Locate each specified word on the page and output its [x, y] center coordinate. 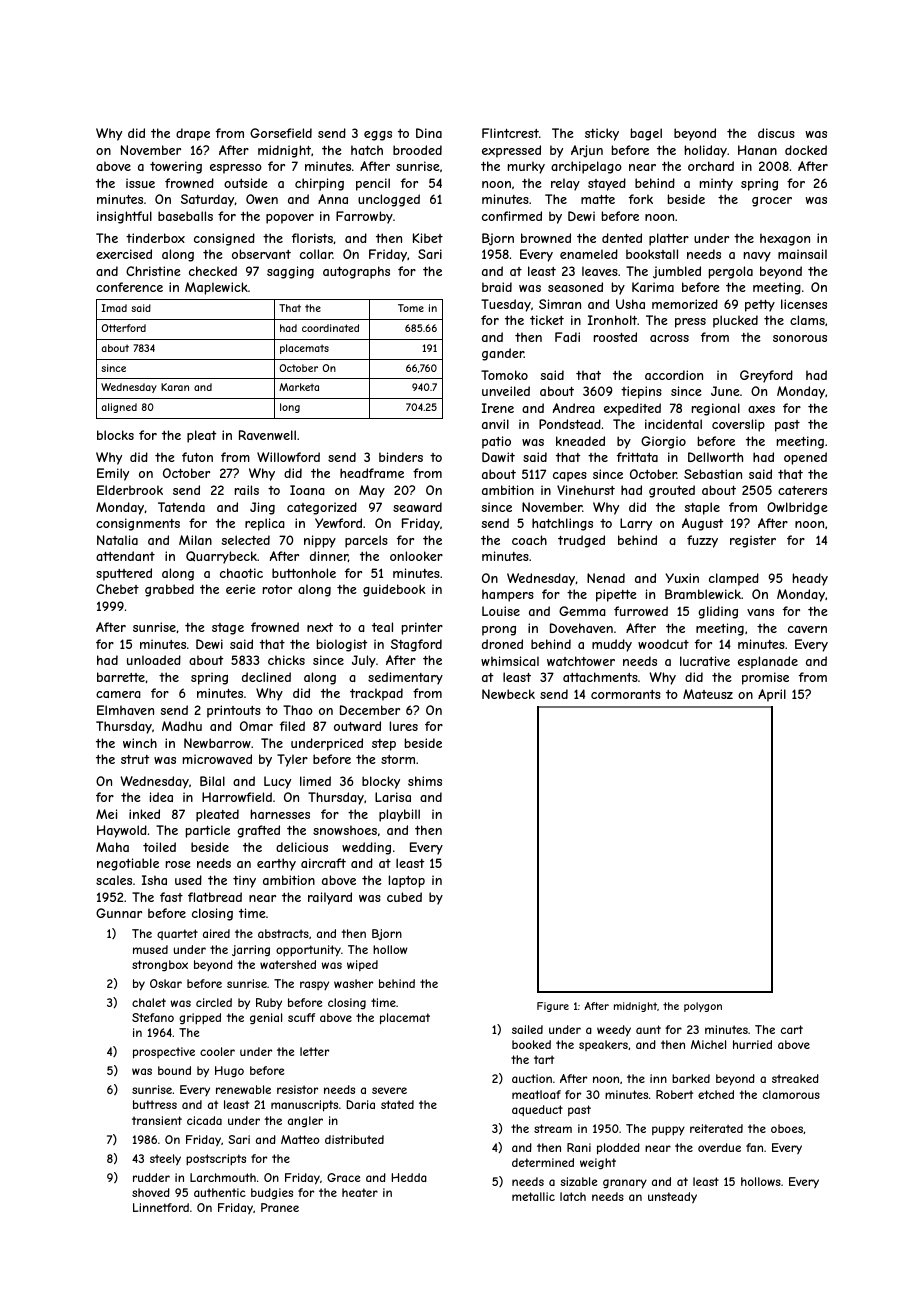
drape [193, 134]
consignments [138, 524]
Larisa [393, 797]
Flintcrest [510, 133]
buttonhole [304, 573]
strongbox [160, 965]
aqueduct [537, 1110]
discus [776, 133]
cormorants [626, 694]
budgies [272, 1193]
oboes [787, 1128]
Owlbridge [797, 508]
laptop [407, 881]
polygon [703, 1007]
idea [161, 797]
